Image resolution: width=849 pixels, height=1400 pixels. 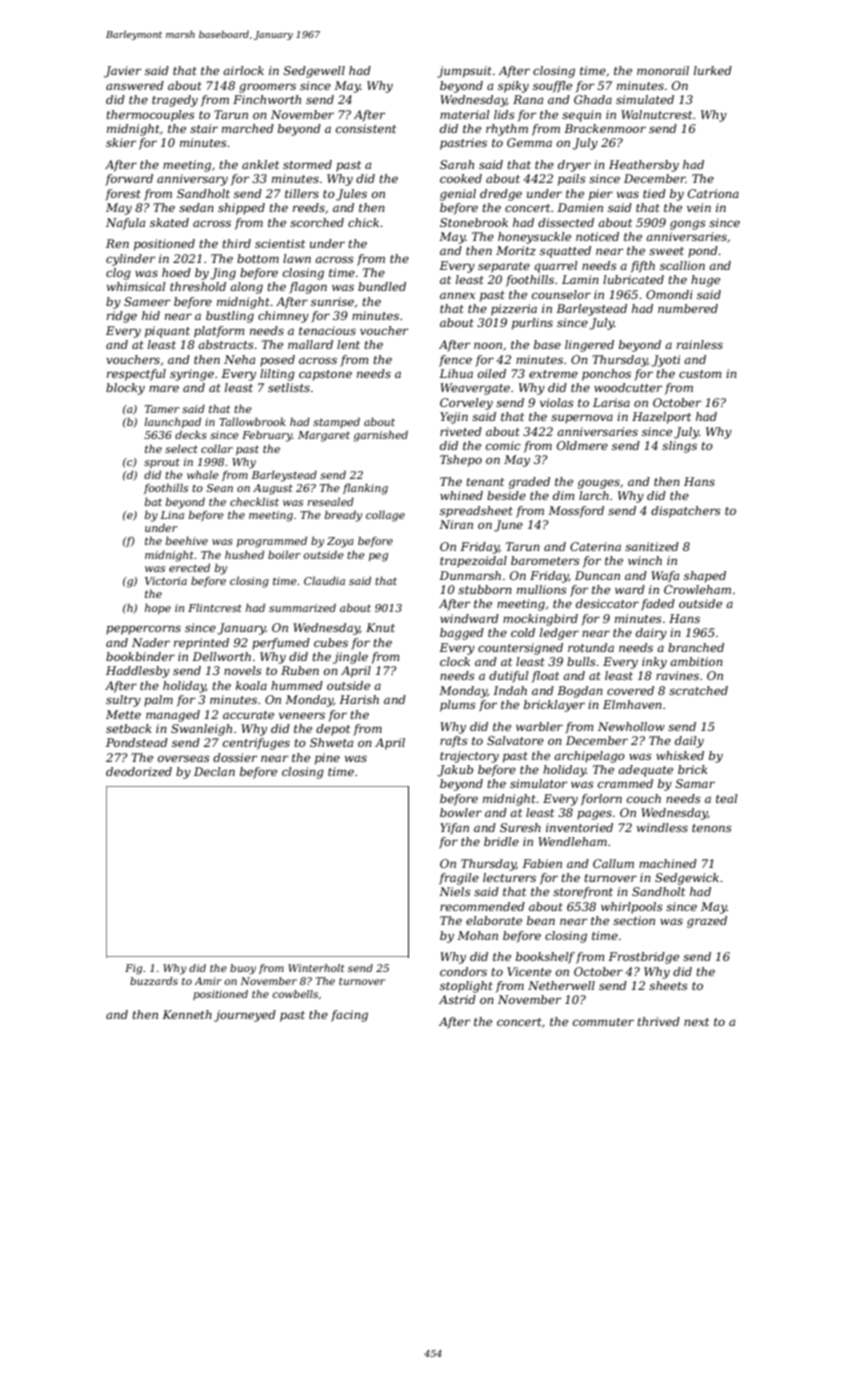 I want to click on numbered, so click(x=688, y=308).
